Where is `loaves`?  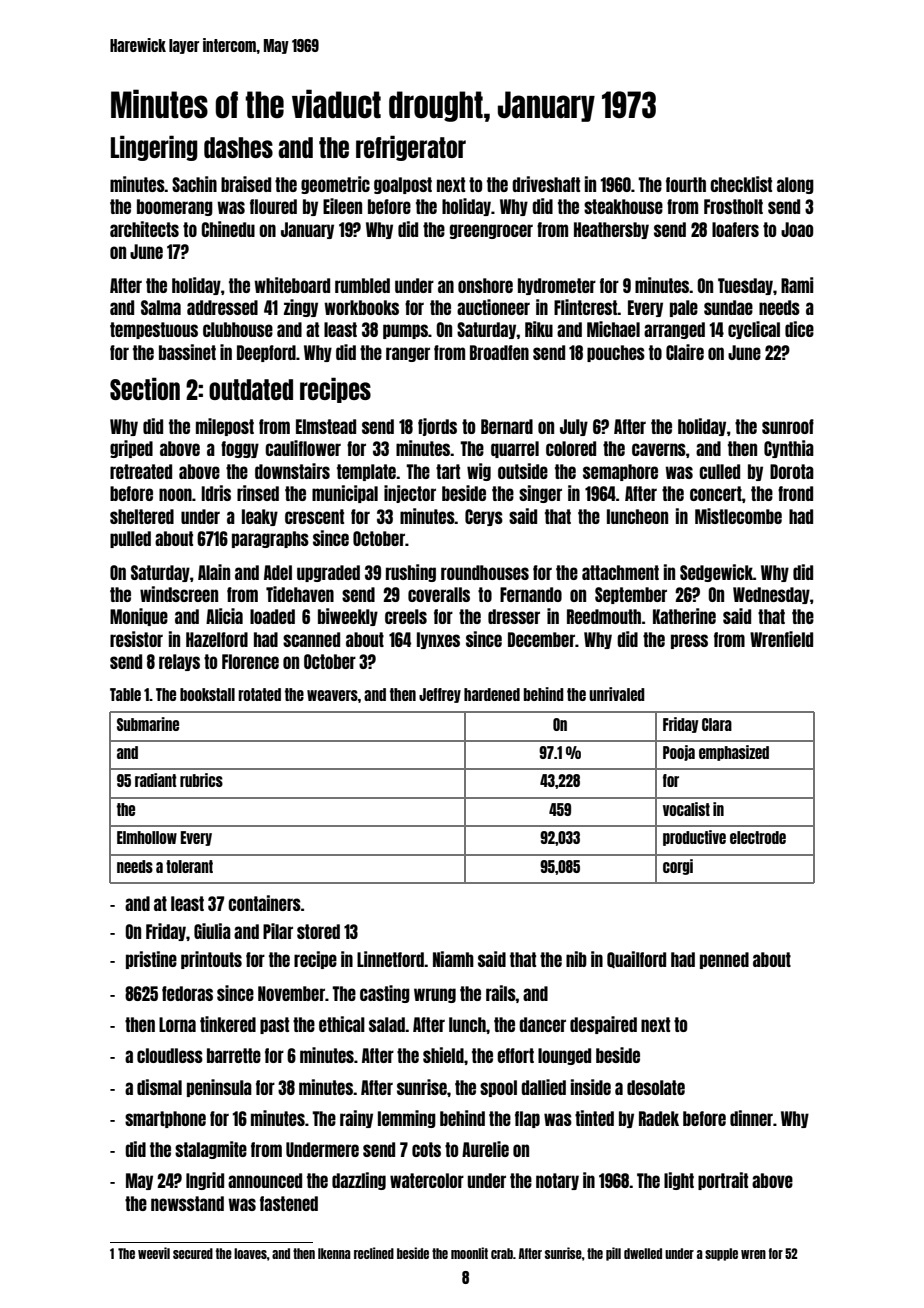
loaves is located at coordinates (250, 1253).
